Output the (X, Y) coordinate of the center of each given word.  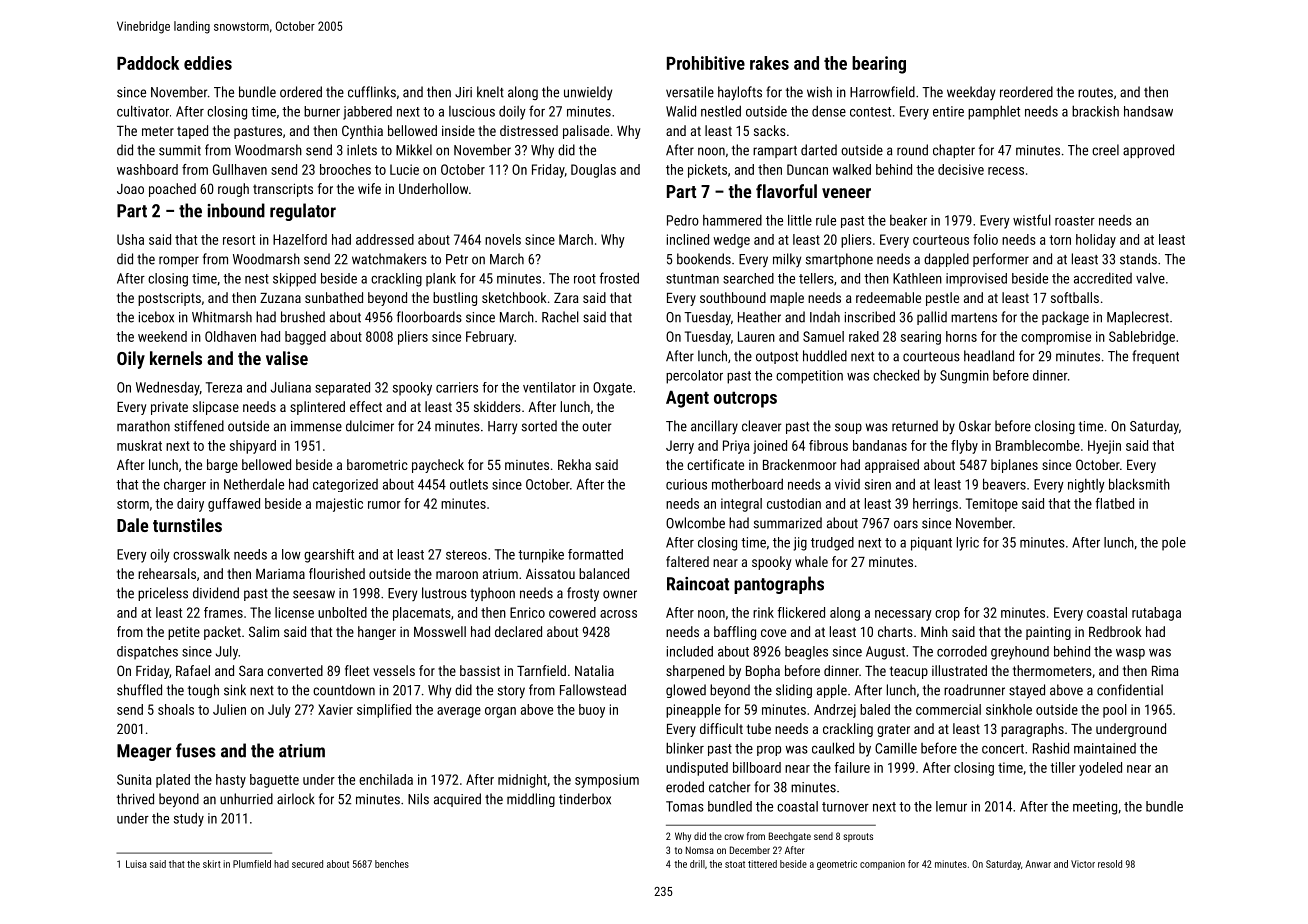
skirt (212, 864)
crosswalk (201, 554)
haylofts (740, 93)
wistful (1032, 220)
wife (369, 188)
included (690, 651)
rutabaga (1156, 614)
